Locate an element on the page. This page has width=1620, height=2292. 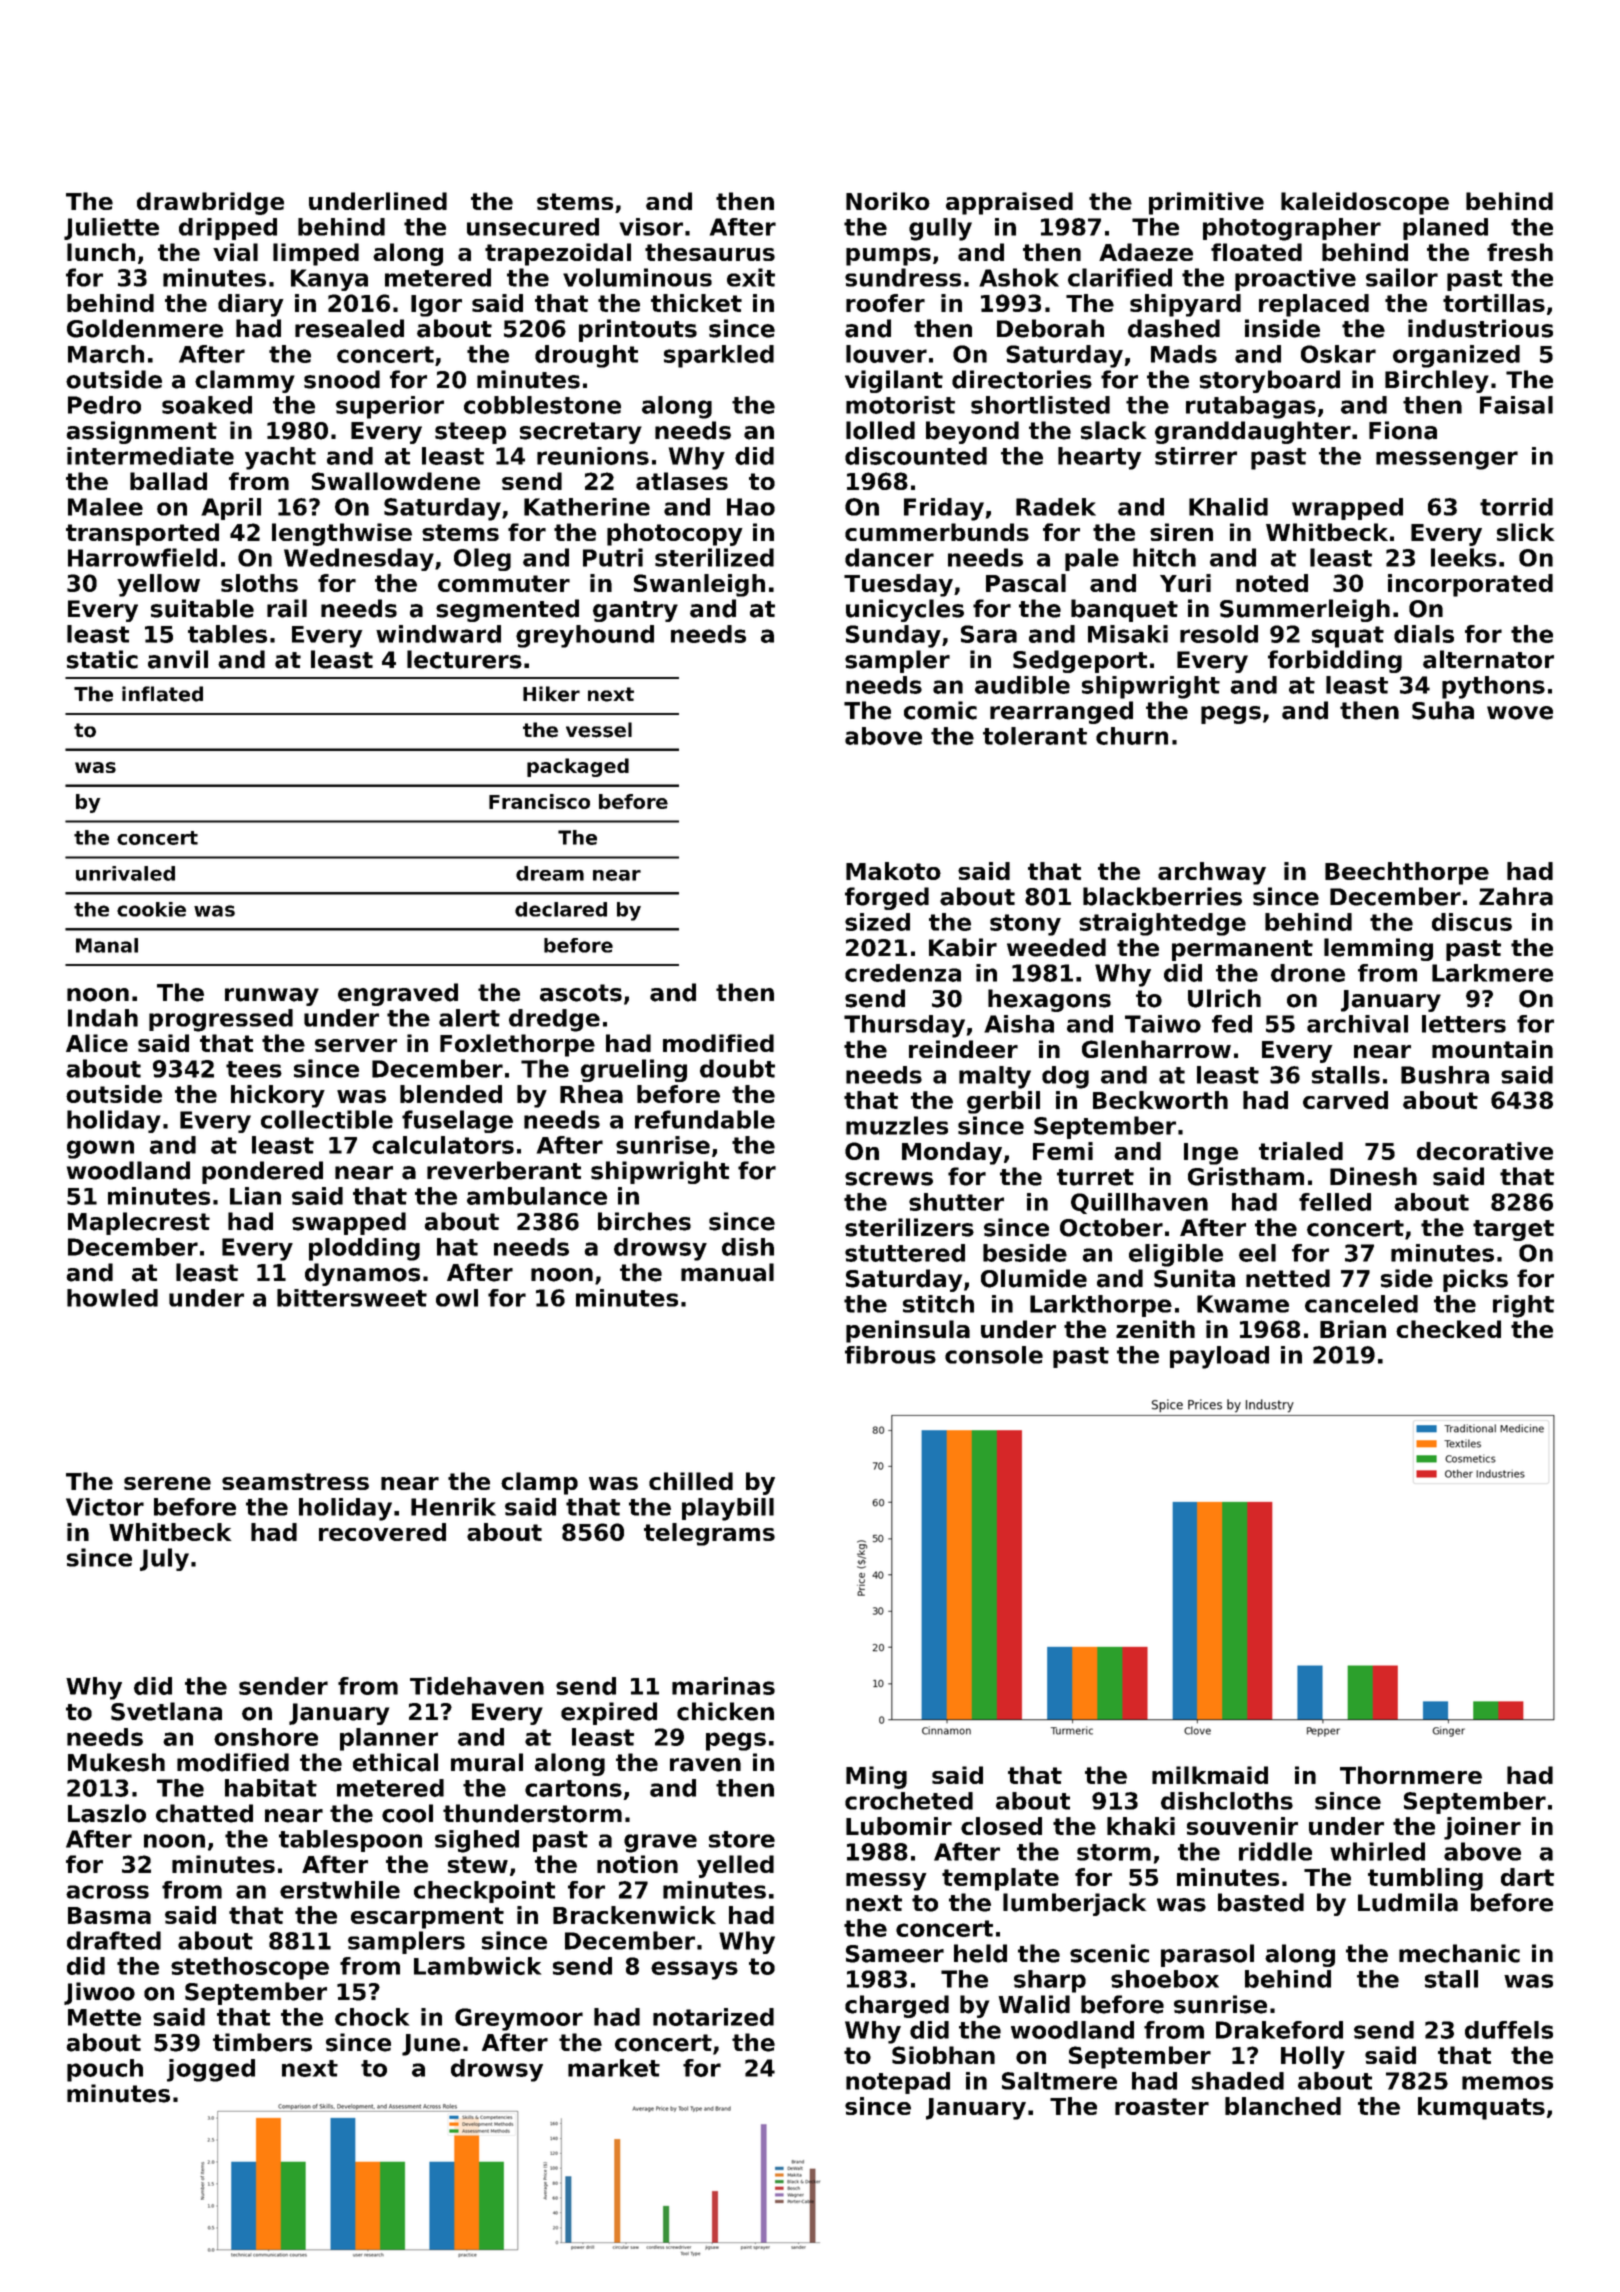
chock is located at coordinates (372, 2017).
